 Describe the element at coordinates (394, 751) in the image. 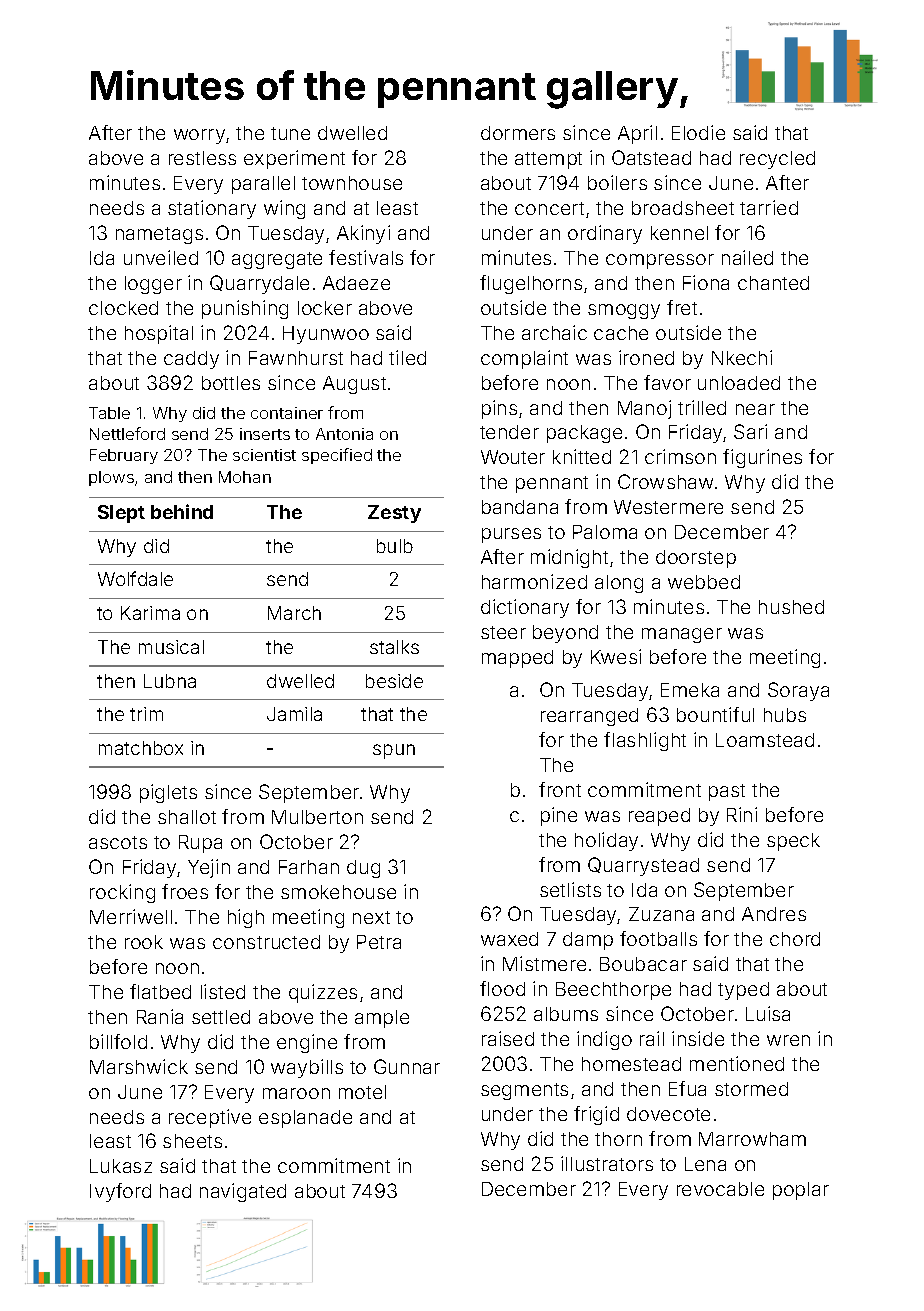

I see `spun` at that location.
